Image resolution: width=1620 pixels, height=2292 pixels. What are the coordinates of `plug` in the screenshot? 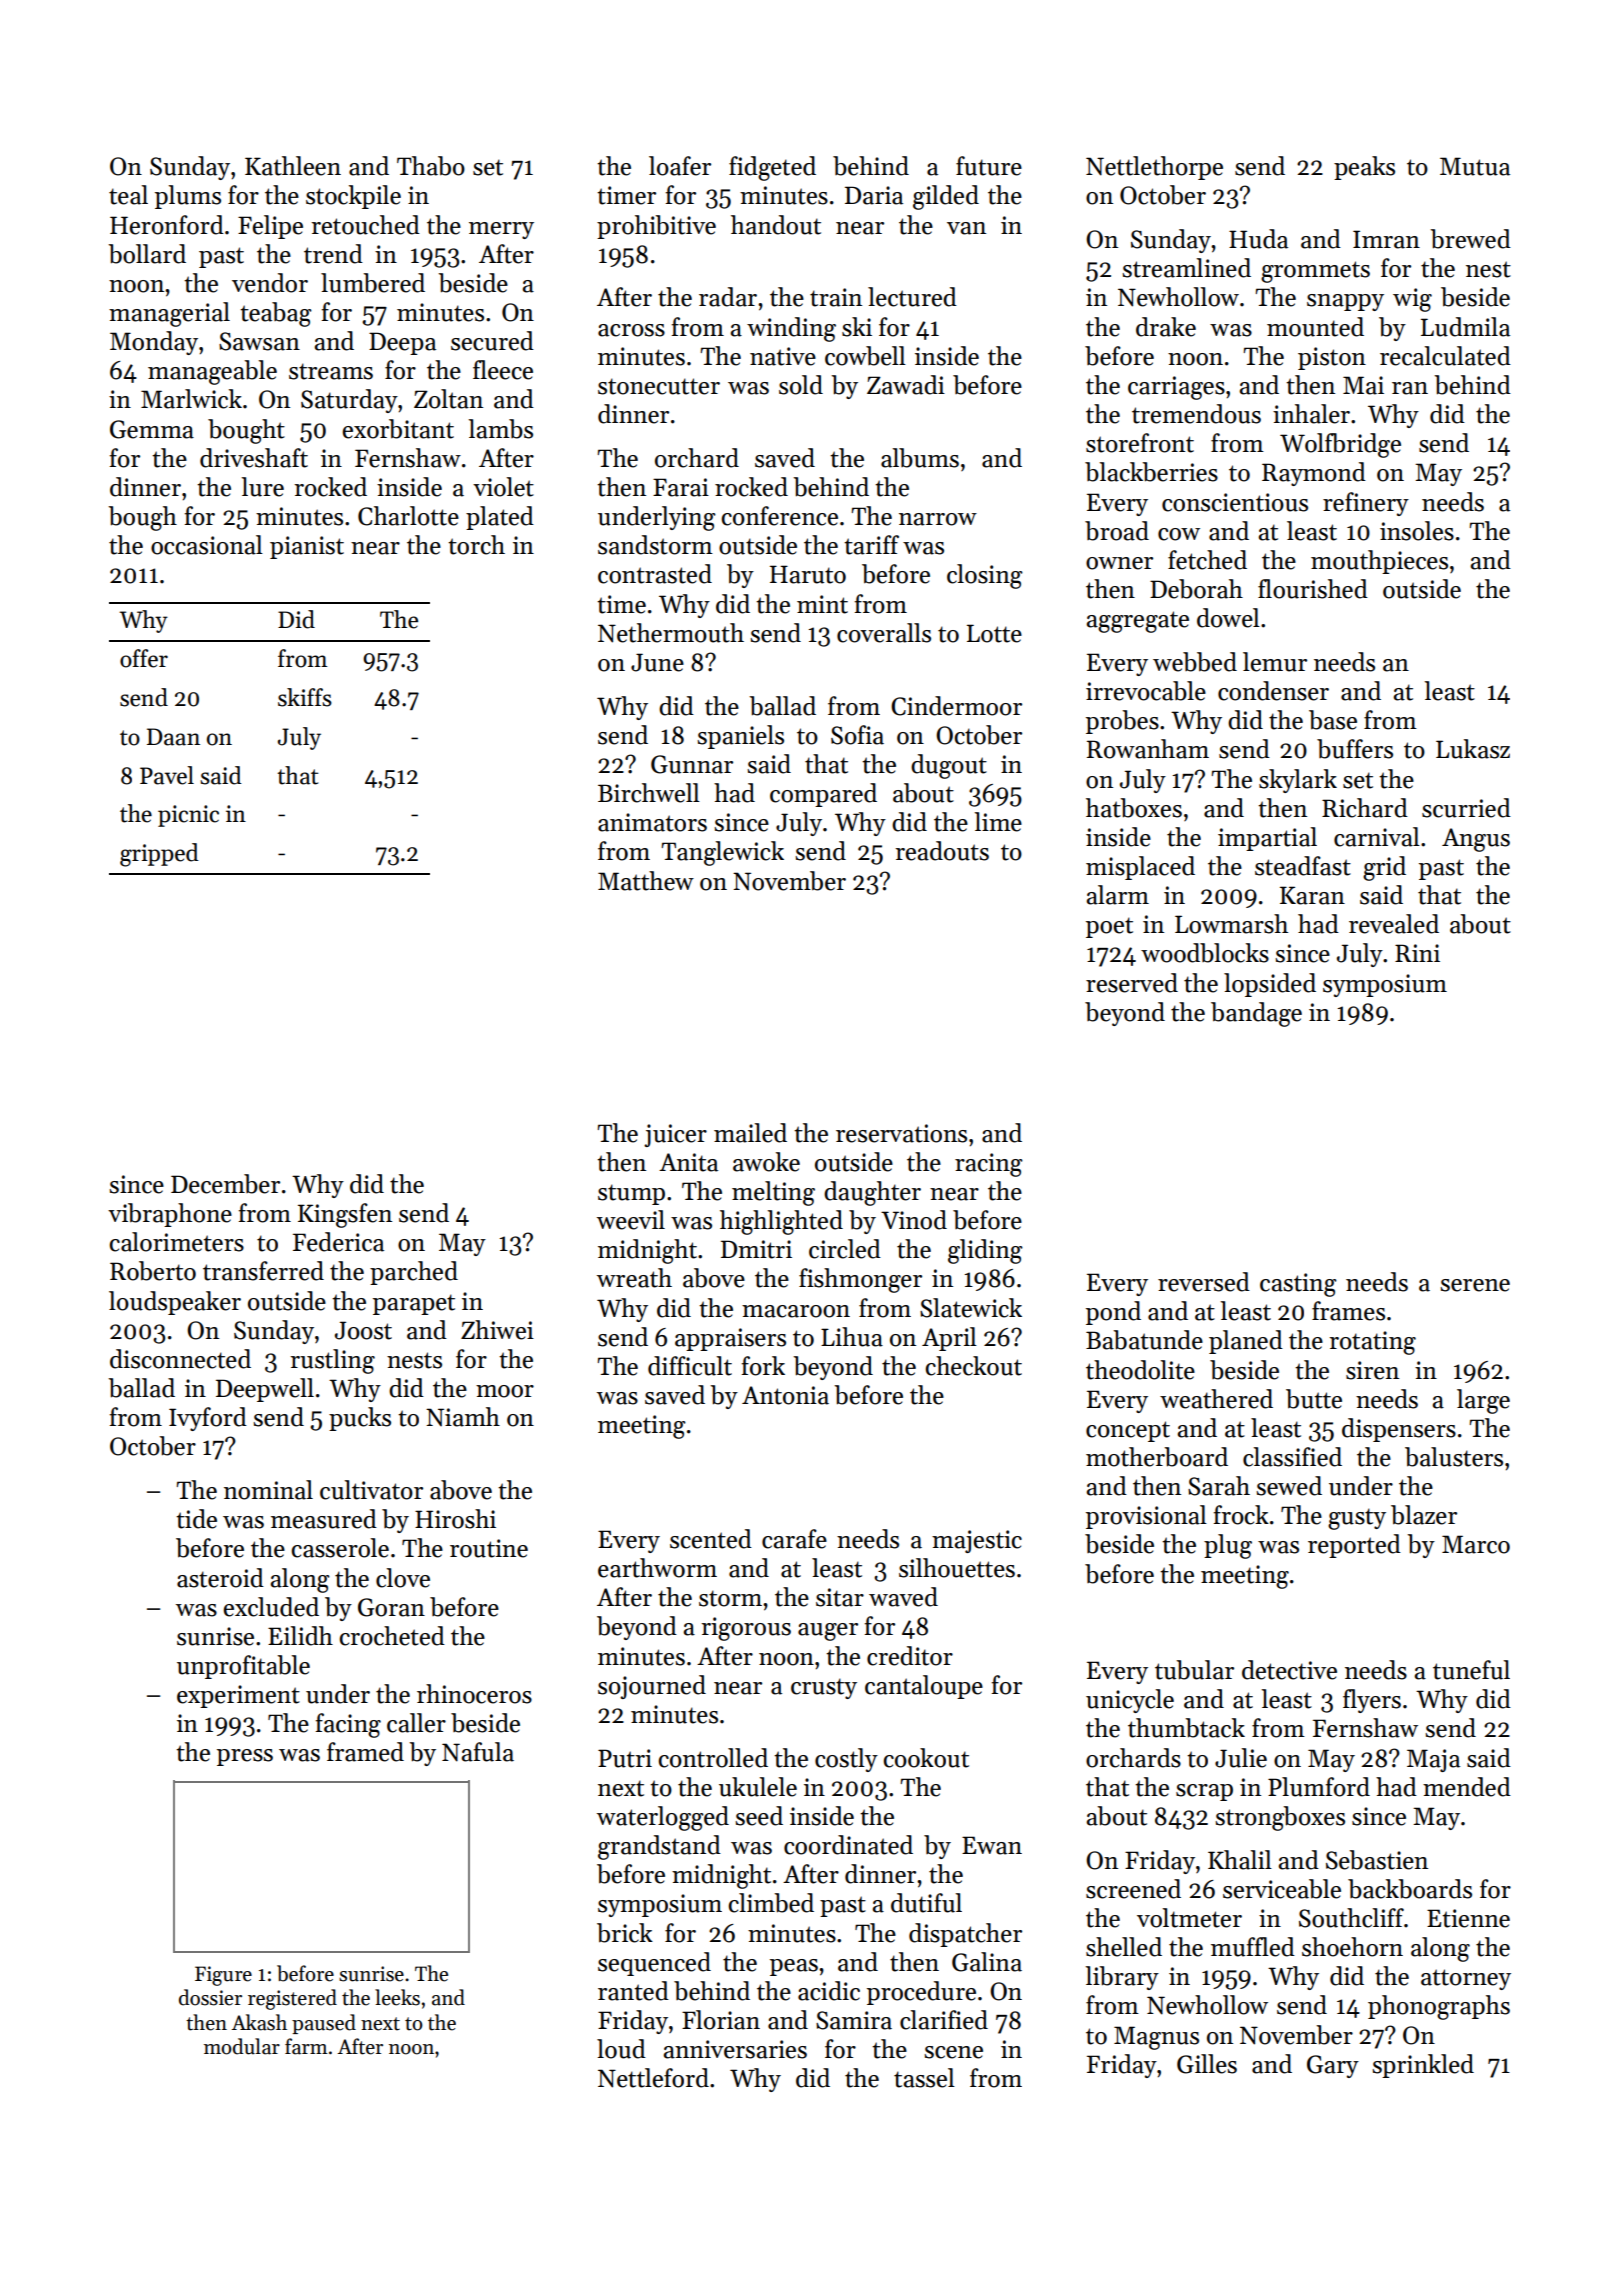 It's located at (1228, 1546).
